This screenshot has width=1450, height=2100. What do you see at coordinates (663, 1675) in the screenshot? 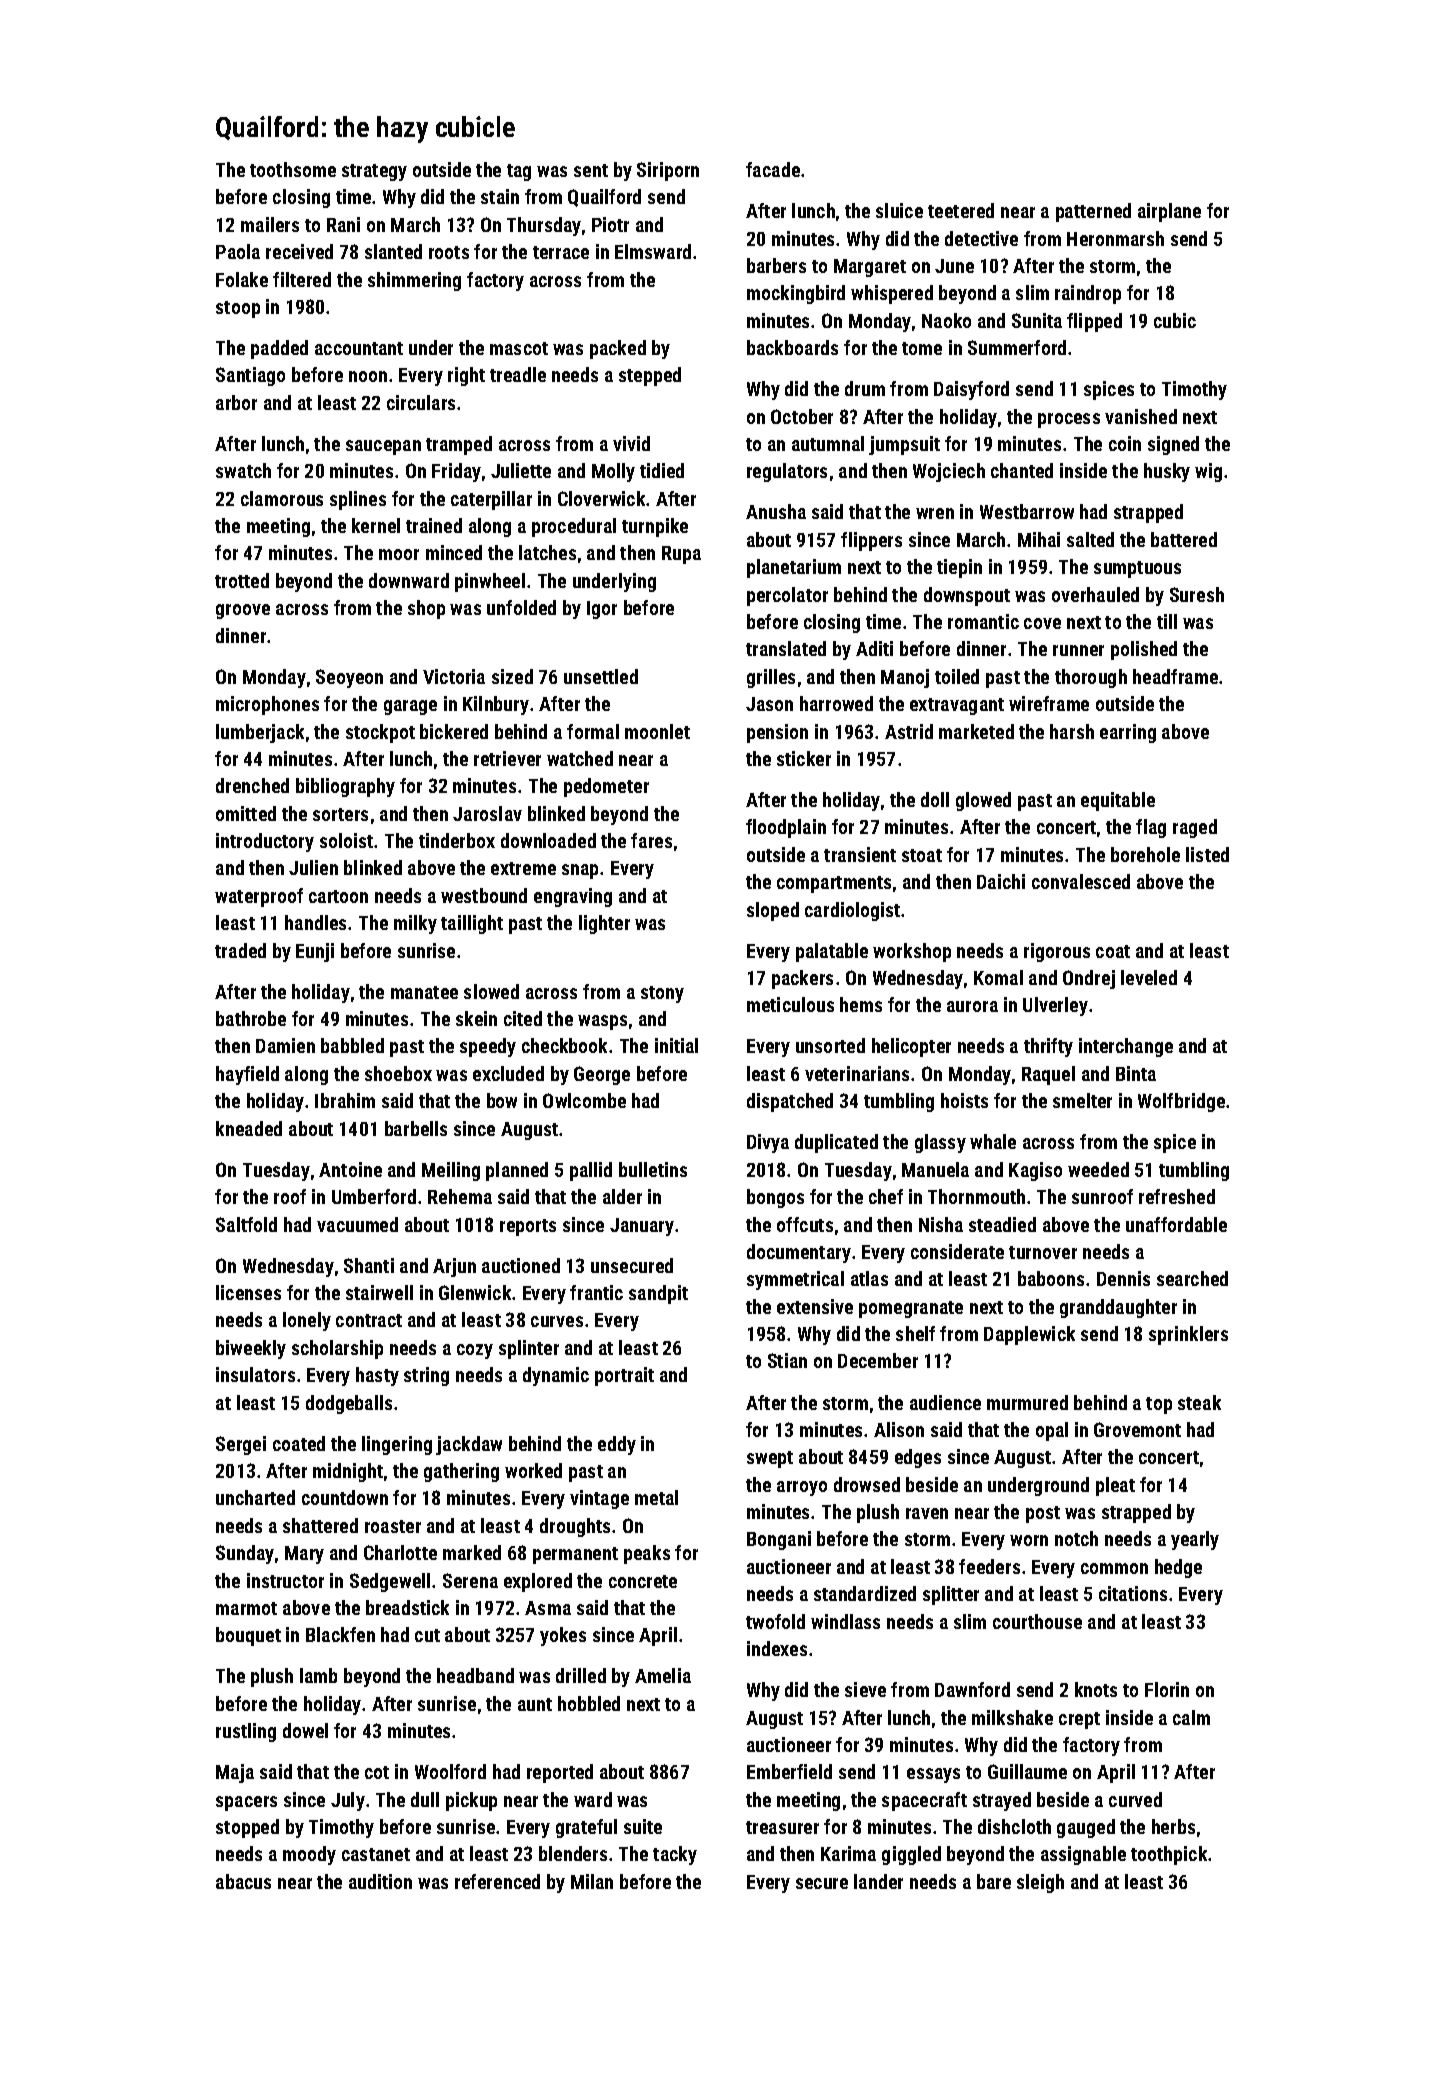
I see `Amelia` at bounding box center [663, 1675].
